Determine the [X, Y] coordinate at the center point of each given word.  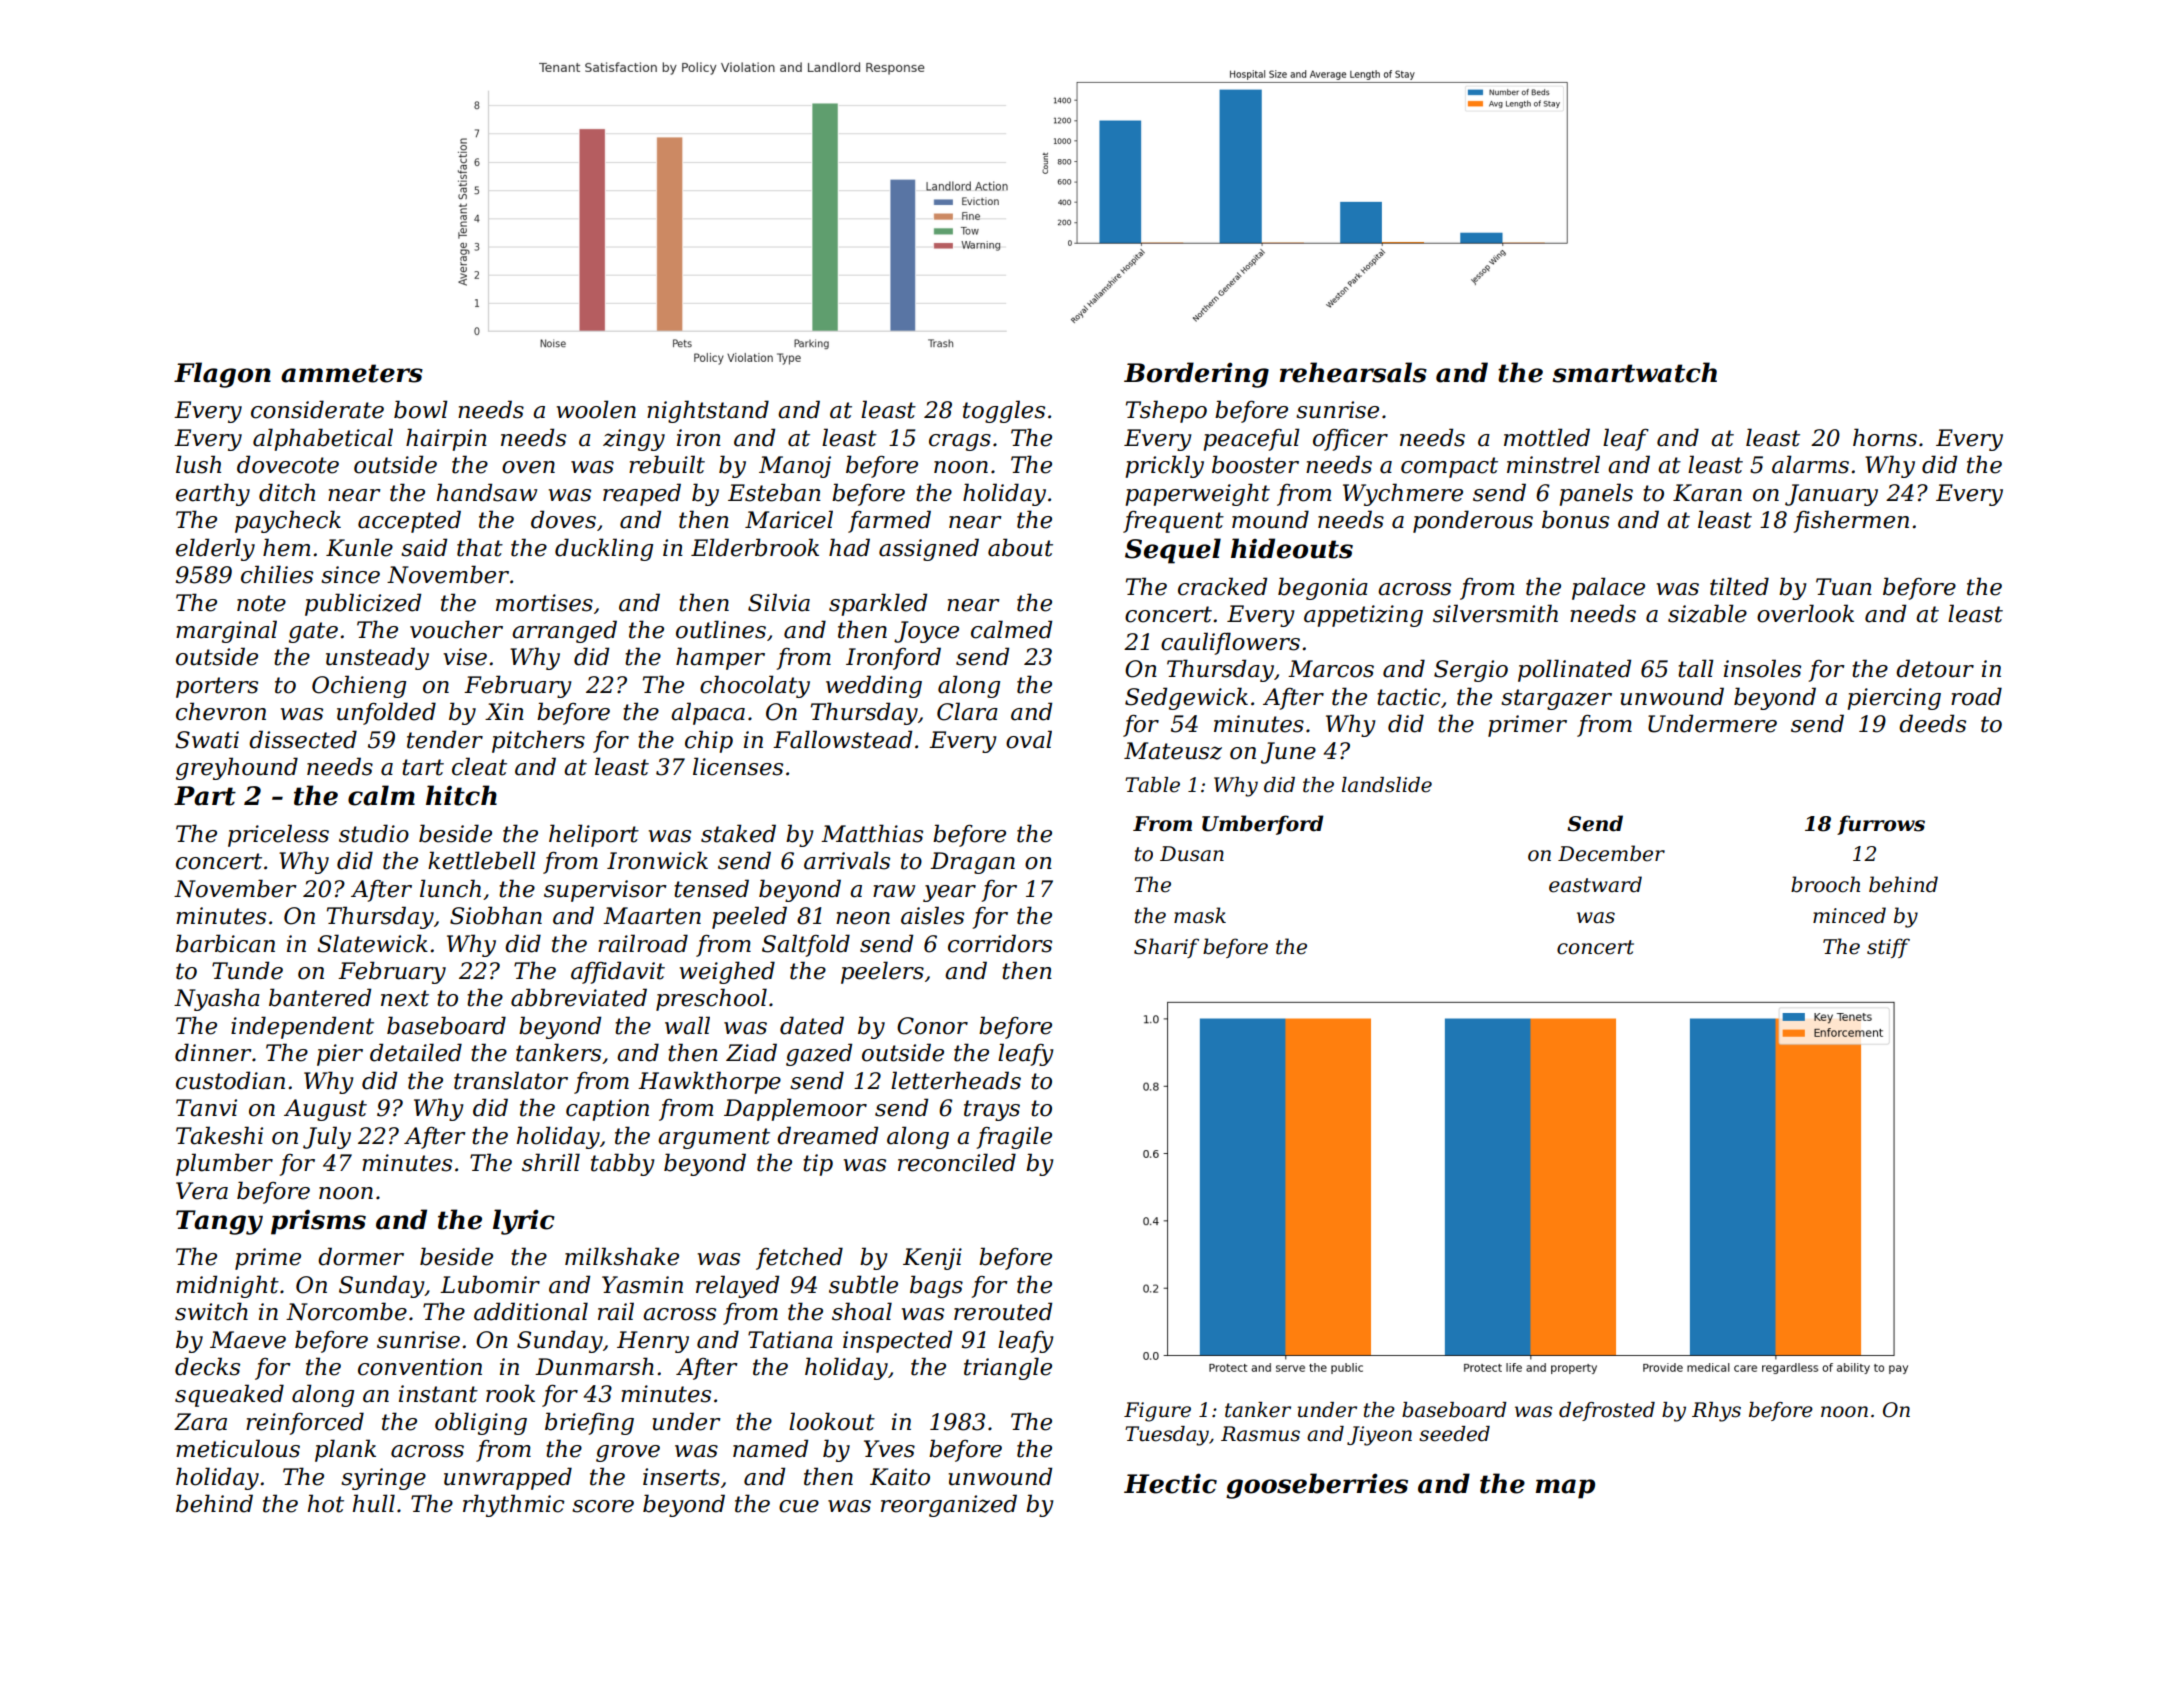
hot [326, 1503]
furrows [1881, 825]
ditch [287, 492]
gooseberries [1317, 1486]
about [1020, 547]
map [1565, 1489]
